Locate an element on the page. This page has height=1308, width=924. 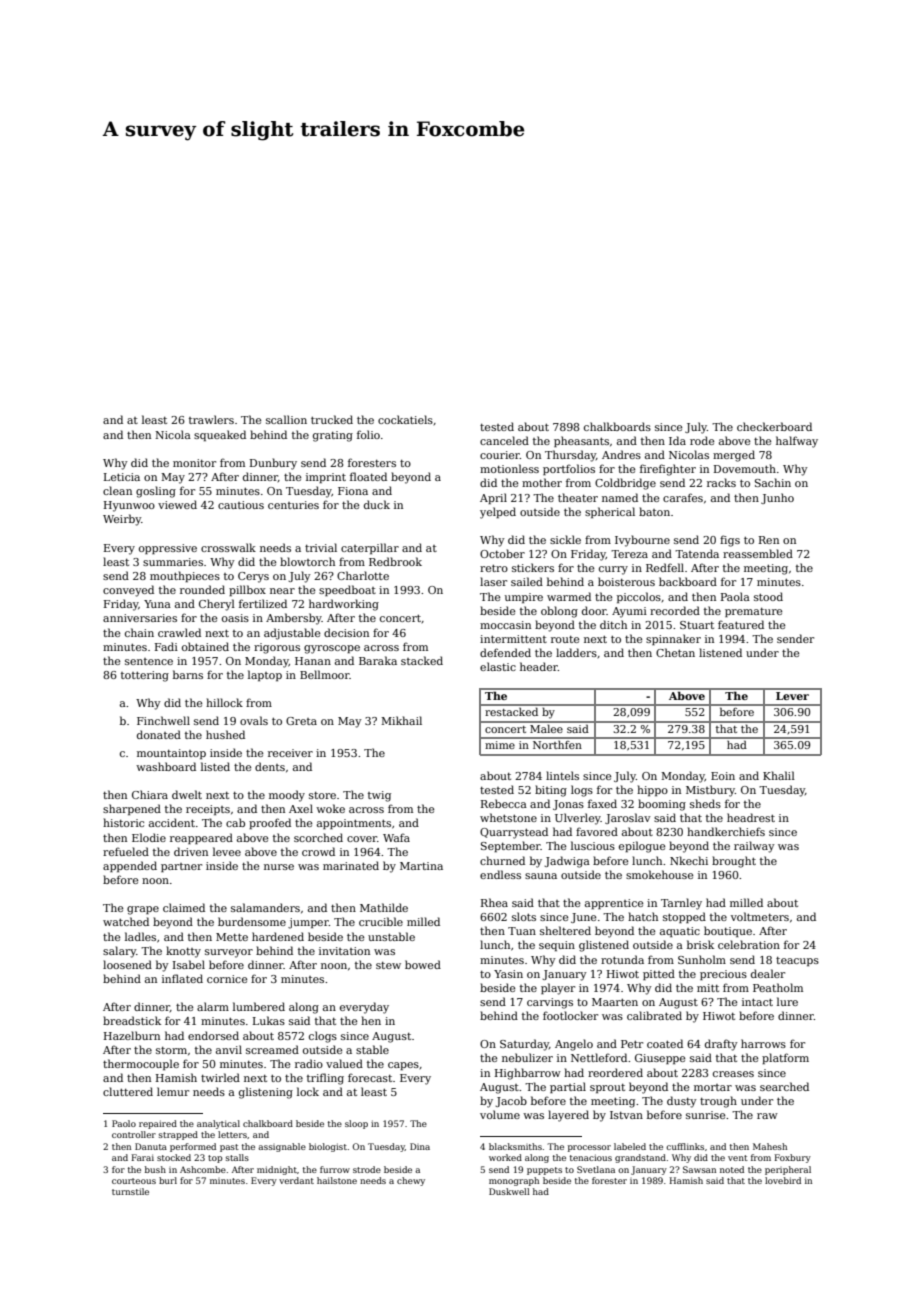
pitted is located at coordinates (659, 974).
